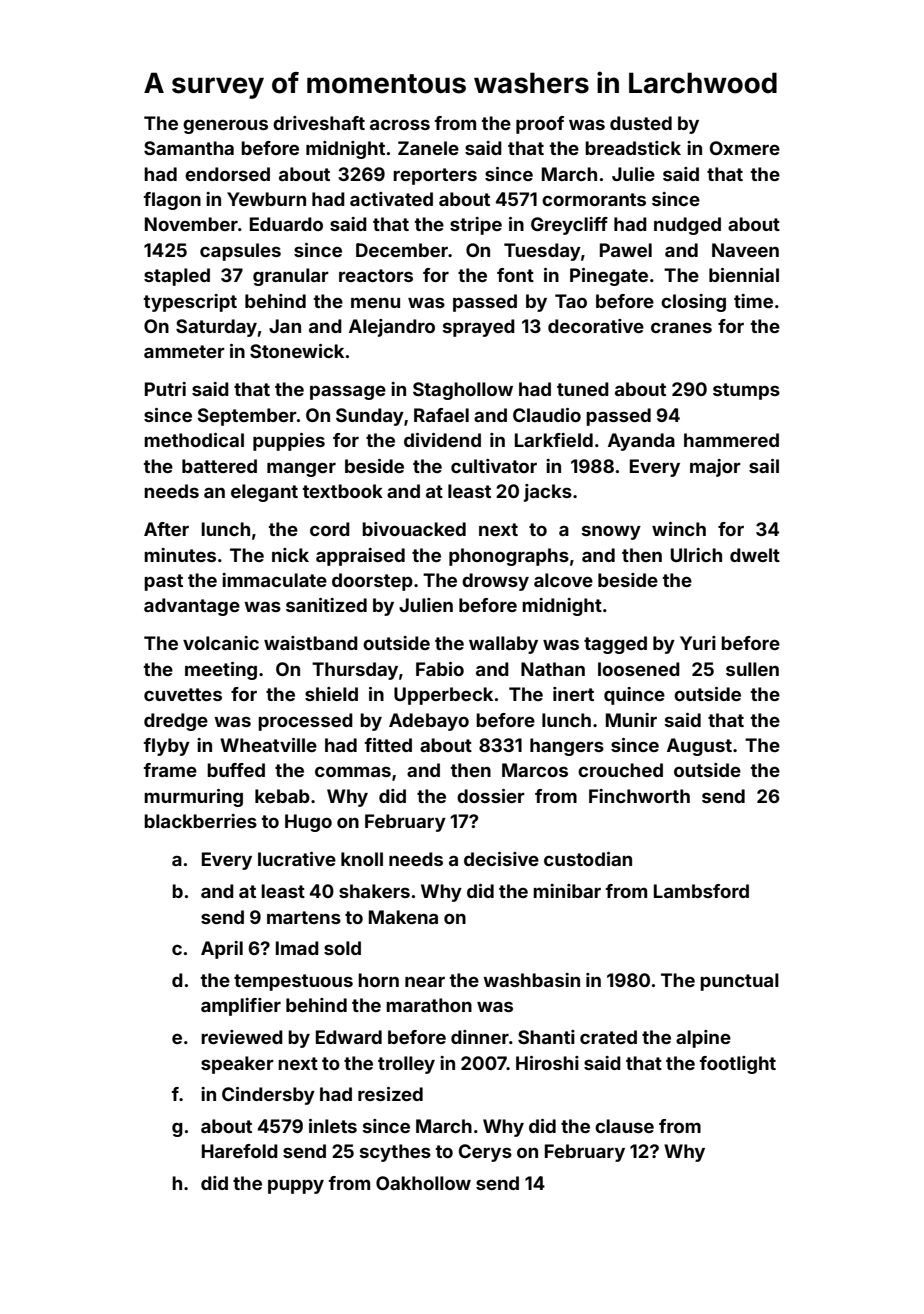  Describe the element at coordinates (180, 555) in the screenshot. I see `minutes` at that location.
